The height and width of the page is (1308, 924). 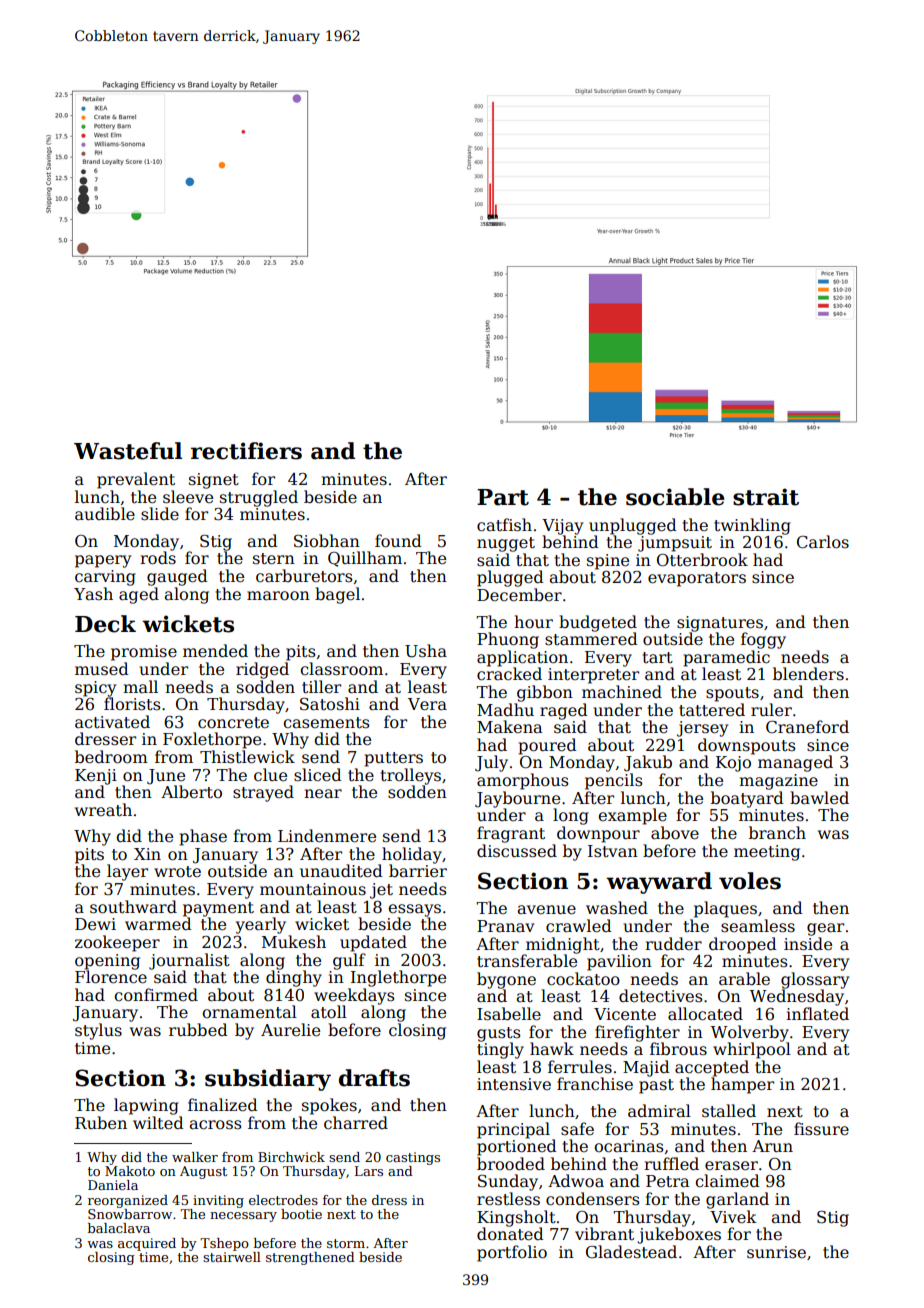 I want to click on portfolio, so click(x=512, y=1253).
